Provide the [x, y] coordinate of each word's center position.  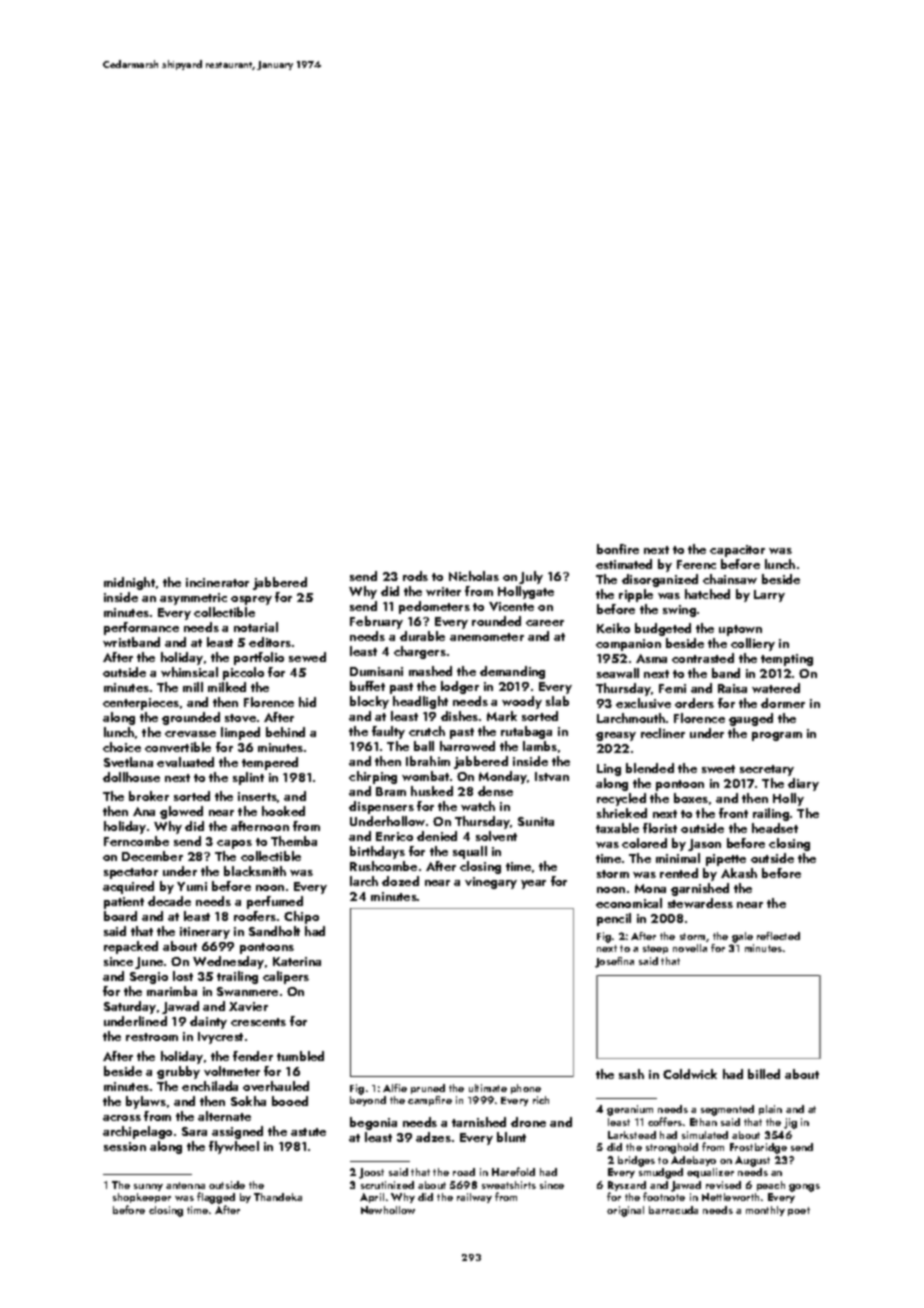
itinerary [205, 933]
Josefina [614, 962]
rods [415, 576]
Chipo [301, 917]
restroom [152, 1037]
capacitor [737, 551]
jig [790, 1123]
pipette [726, 860]
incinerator [217, 582]
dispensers [381, 807]
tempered [270, 763]
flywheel [234, 1147]
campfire [430, 1101]
